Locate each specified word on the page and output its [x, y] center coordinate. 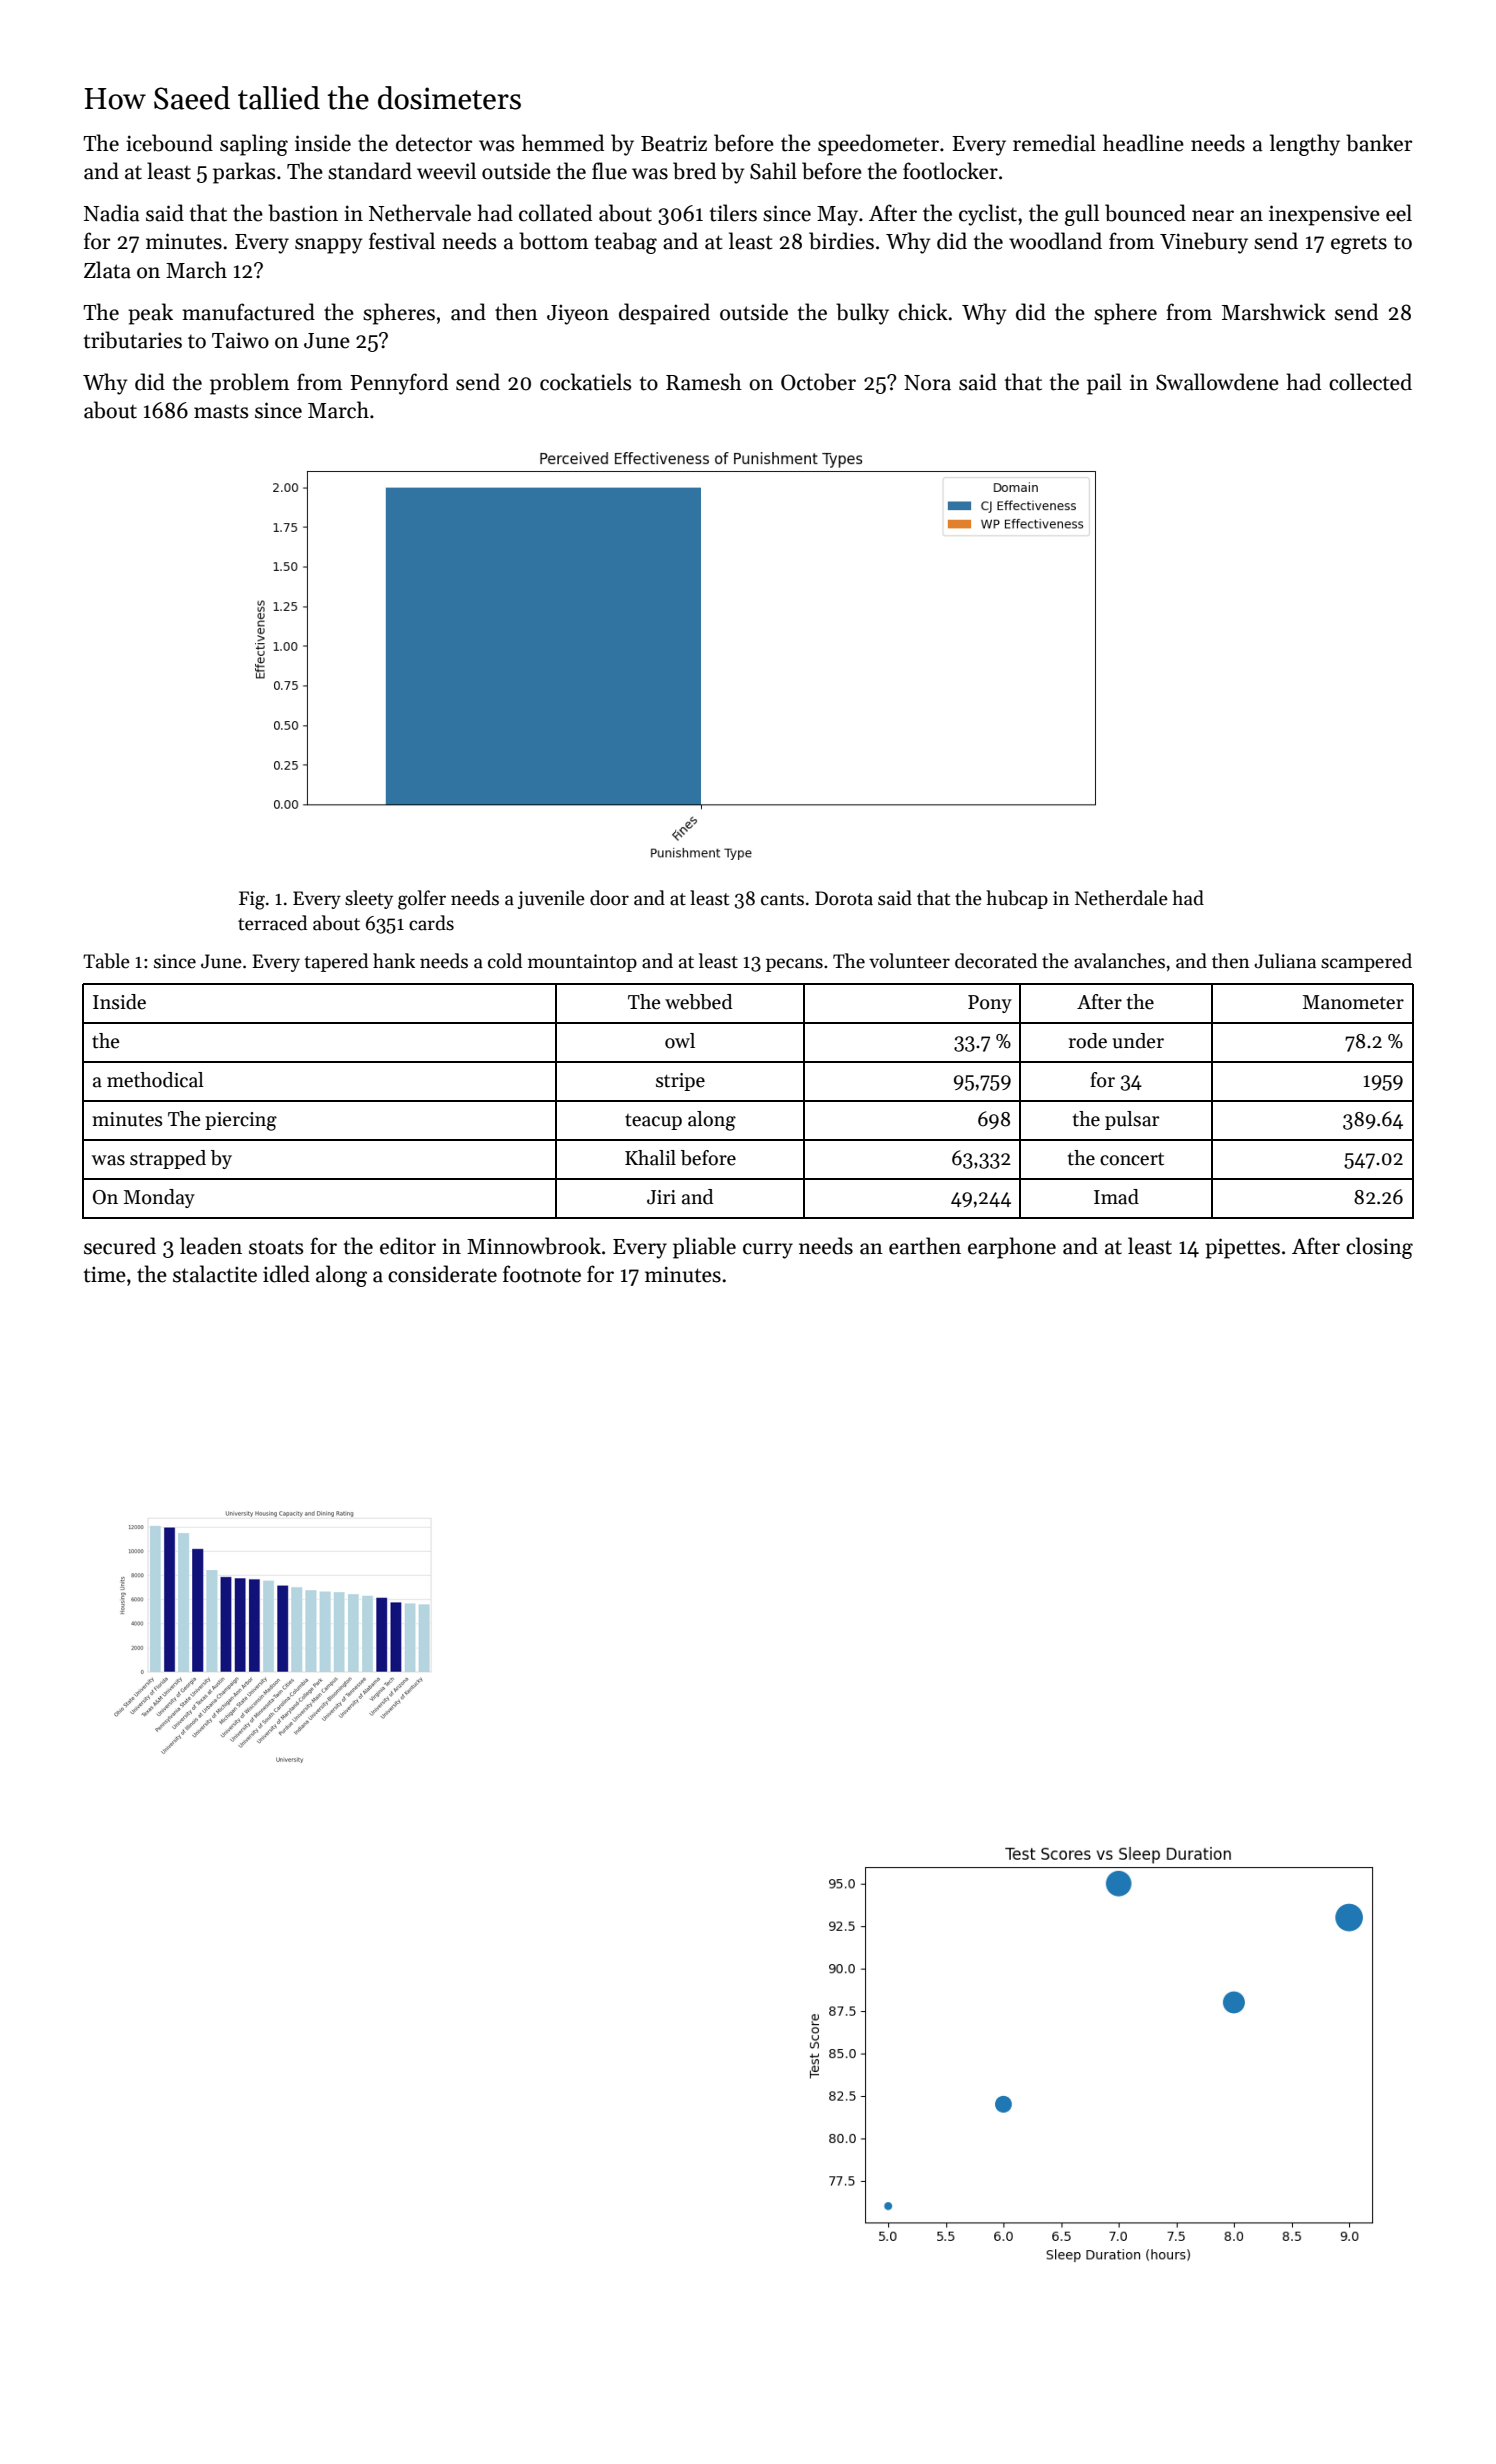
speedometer [878, 145]
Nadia [112, 213]
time [105, 1274]
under [1138, 1041]
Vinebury [1204, 243]
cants [782, 899]
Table [106, 961]
